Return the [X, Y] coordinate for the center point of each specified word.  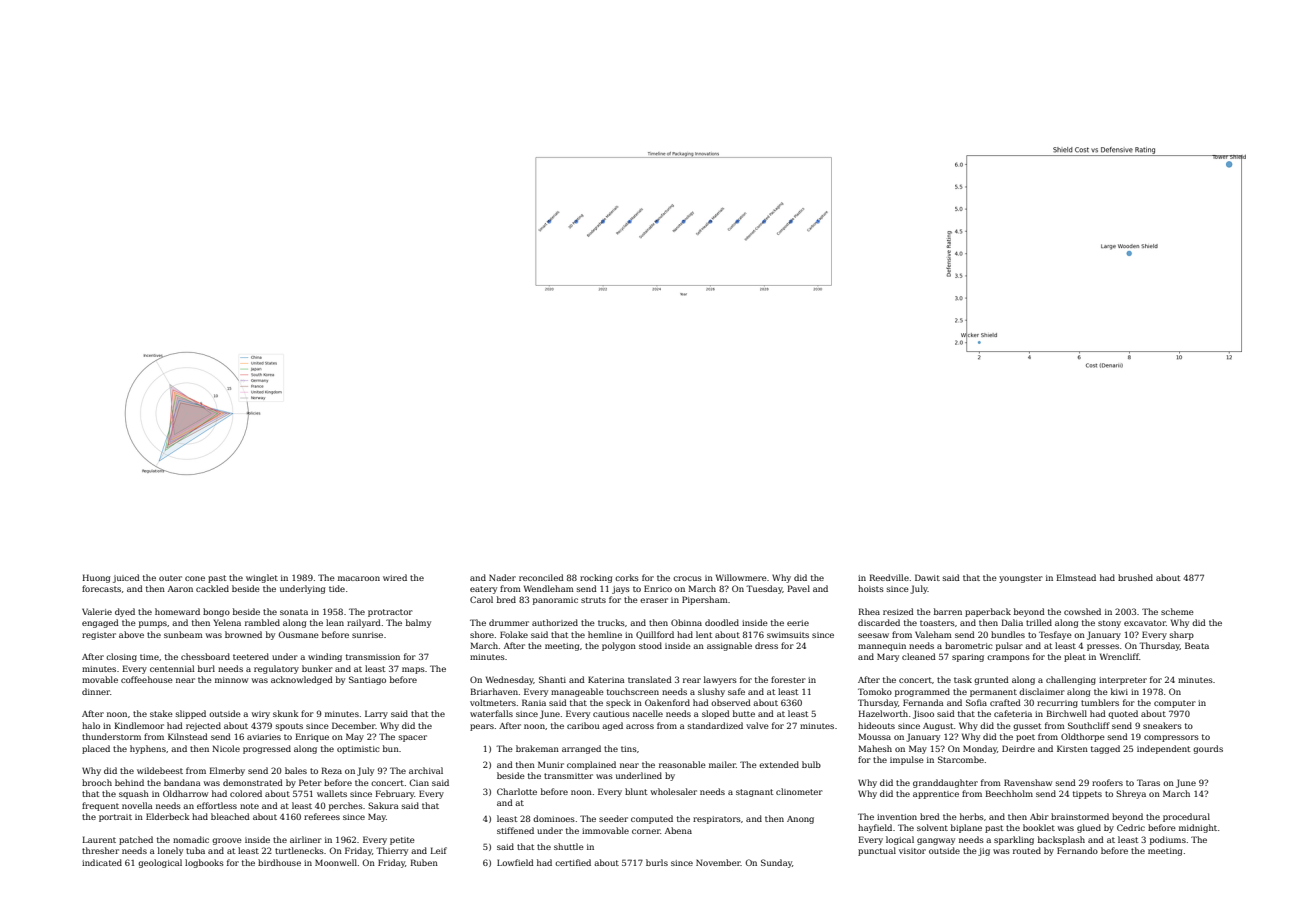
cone [195, 578]
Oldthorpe [1083, 737]
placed [96, 749]
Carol [481, 599]
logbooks [204, 863]
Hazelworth [883, 713]
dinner [96, 691]
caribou [583, 725]
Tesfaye [1055, 635]
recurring [1057, 704]
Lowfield [515, 862]
